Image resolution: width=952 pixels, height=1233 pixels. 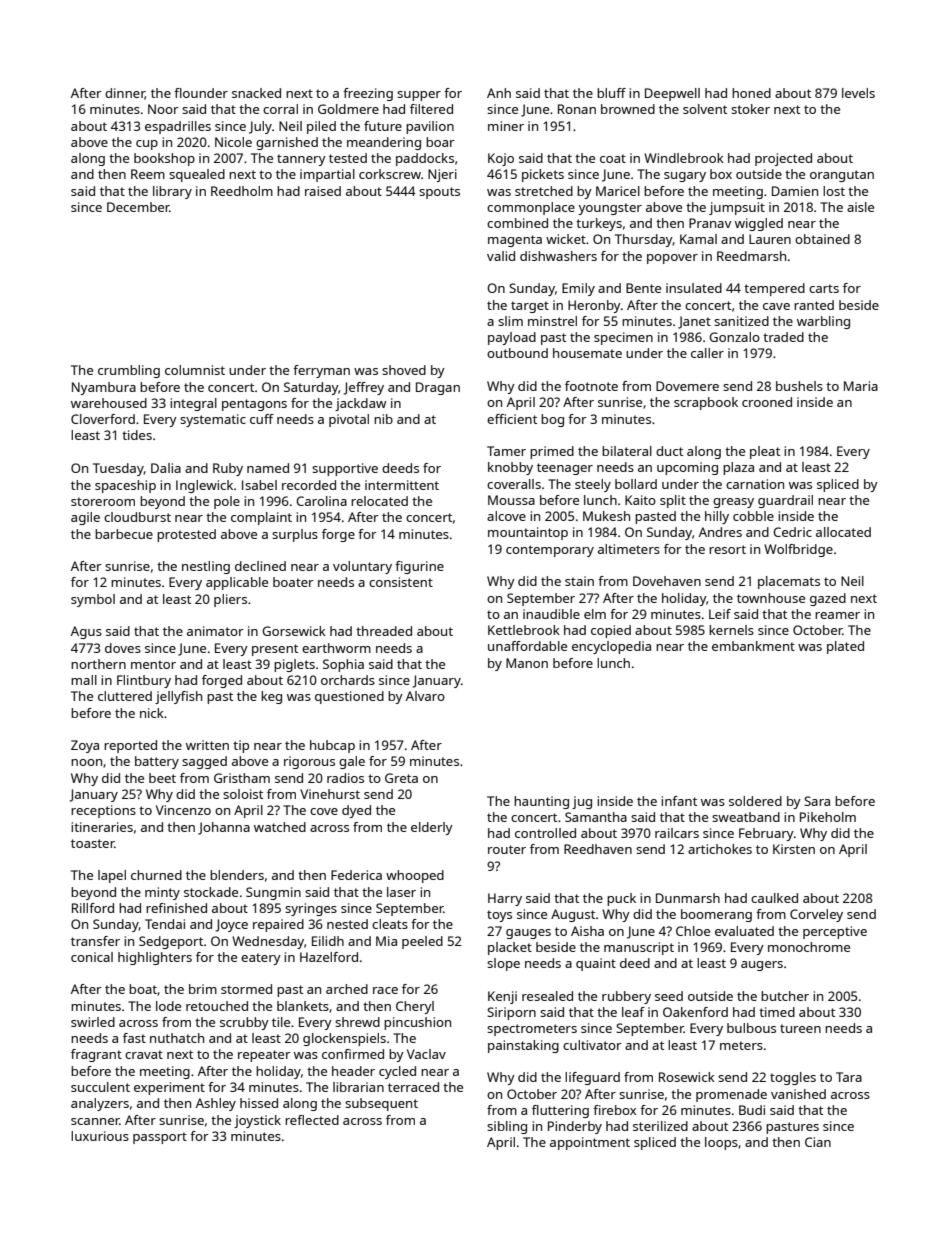 What do you see at coordinates (551, 614) in the screenshot?
I see `inaudible` at bounding box center [551, 614].
